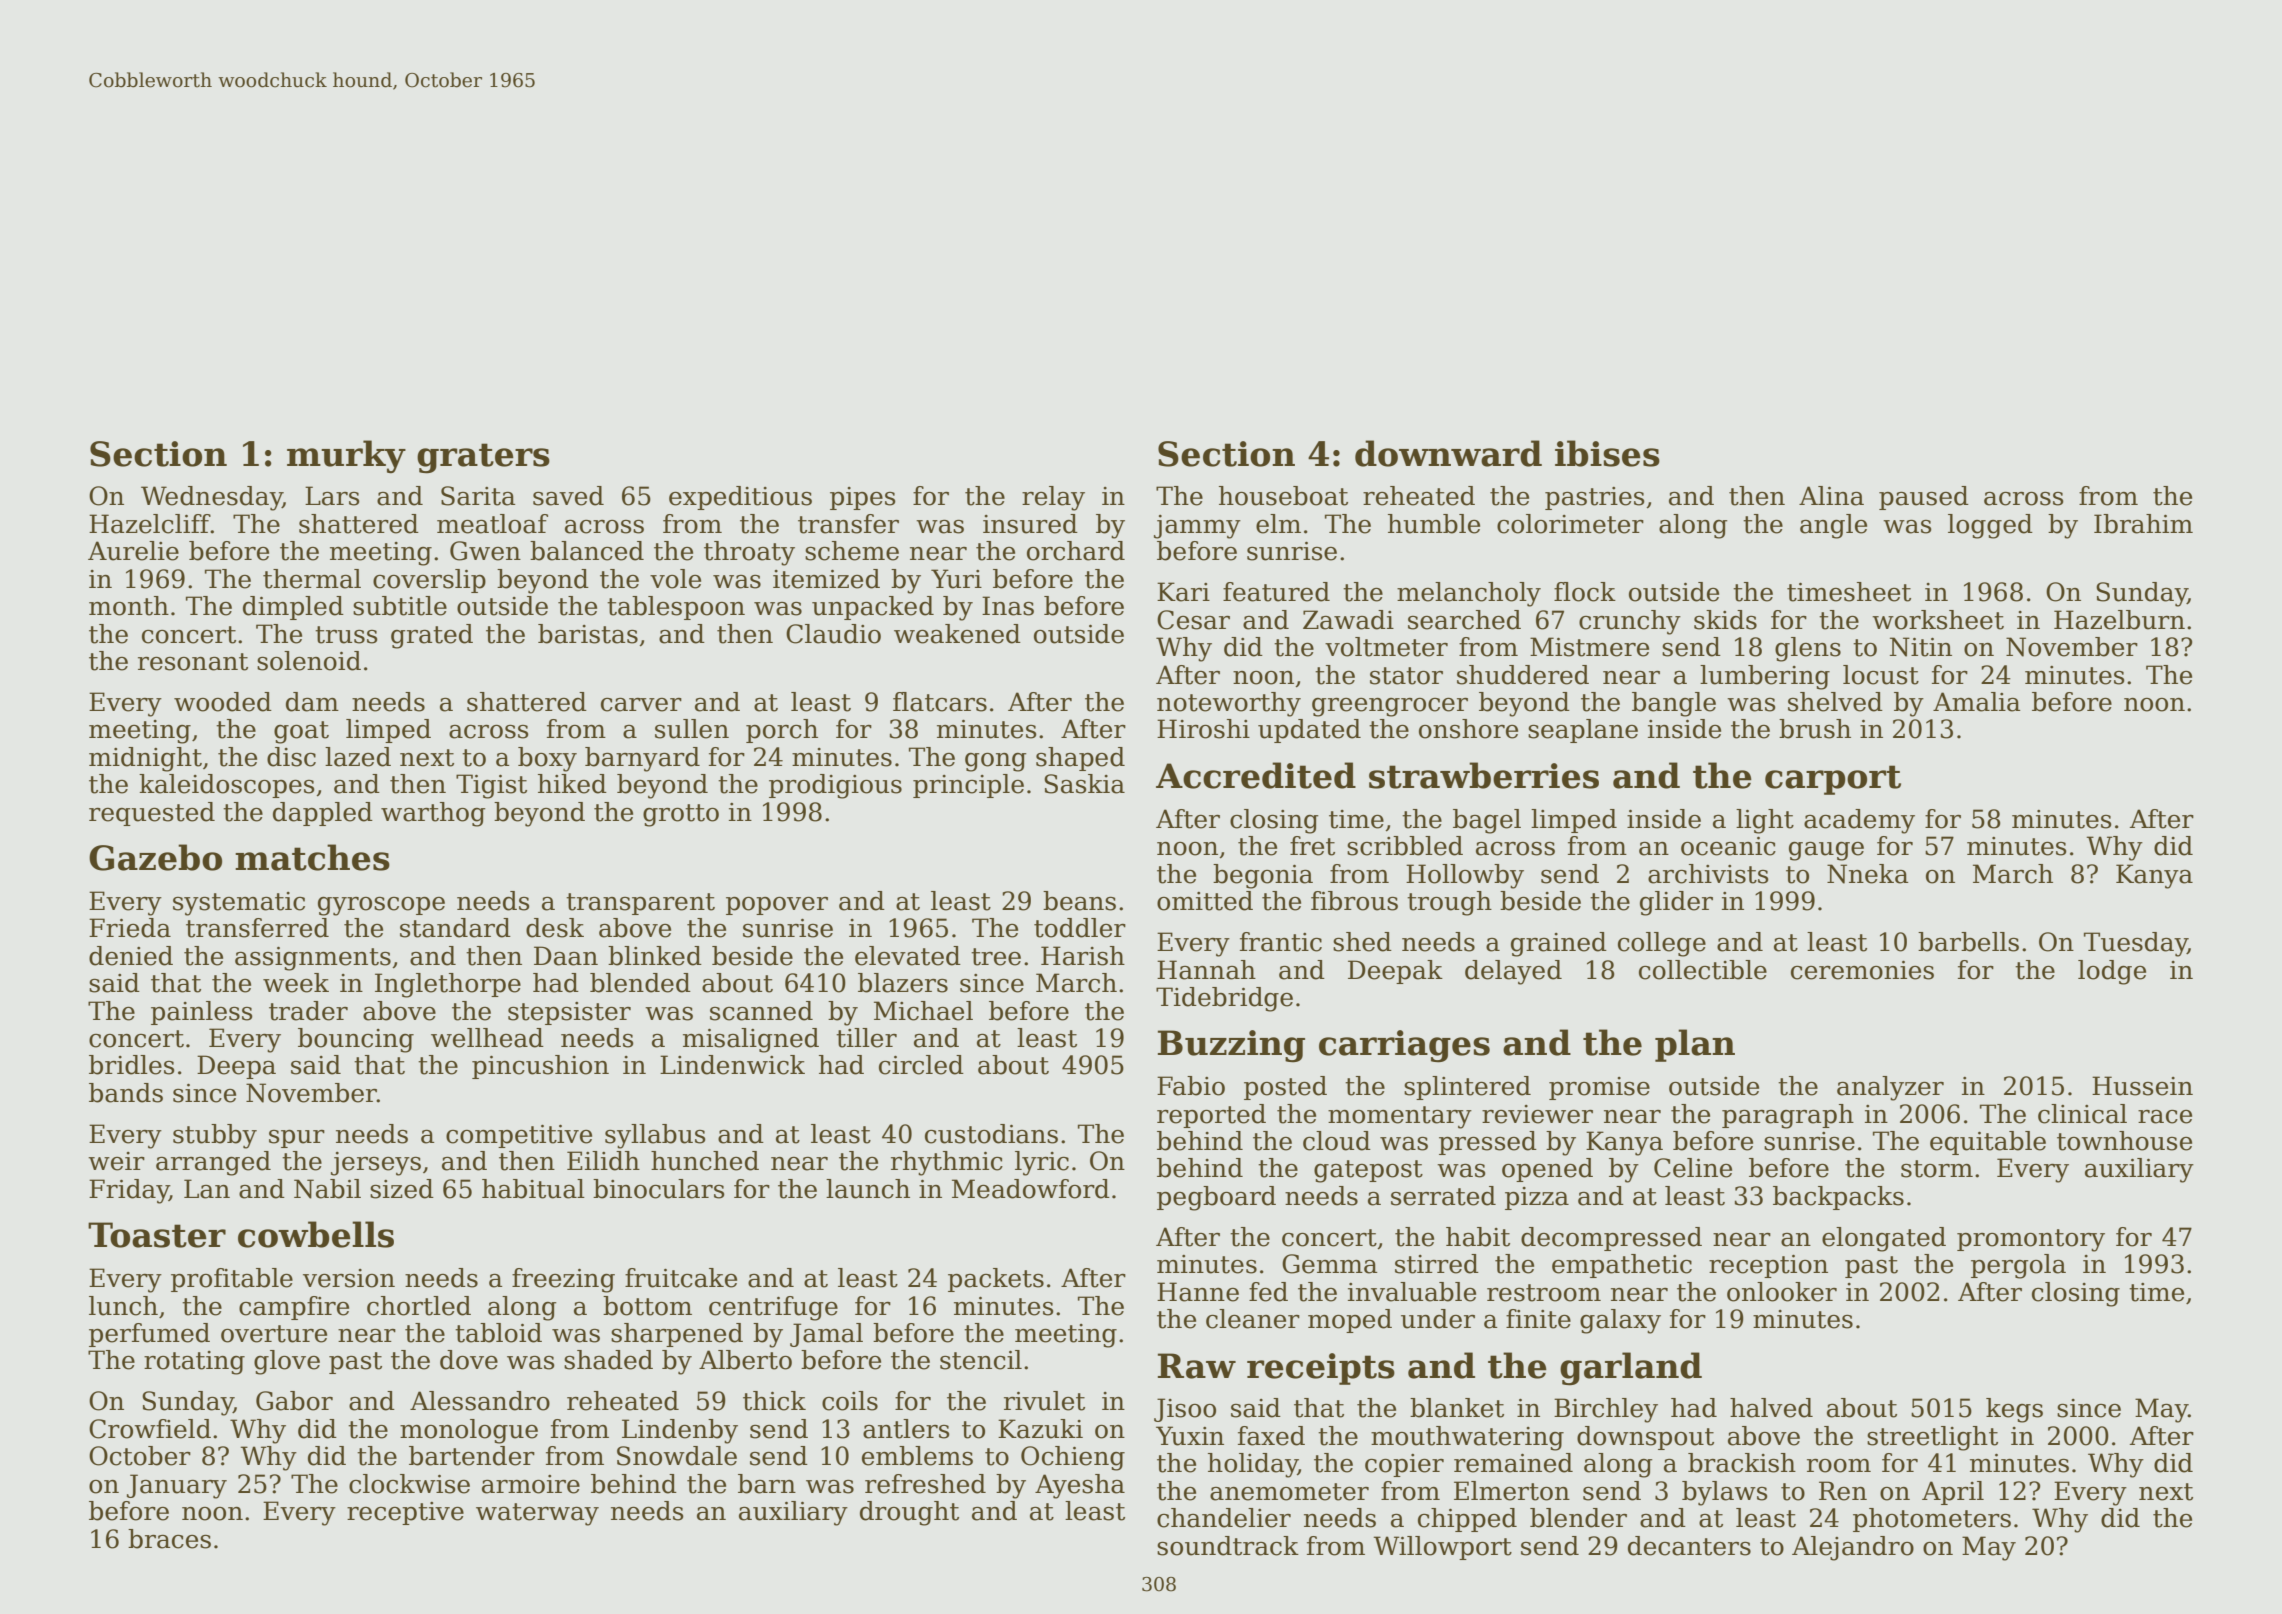 This screenshot has height=1614, width=2282. What do you see at coordinates (1725, 620) in the screenshot?
I see `skids` at bounding box center [1725, 620].
